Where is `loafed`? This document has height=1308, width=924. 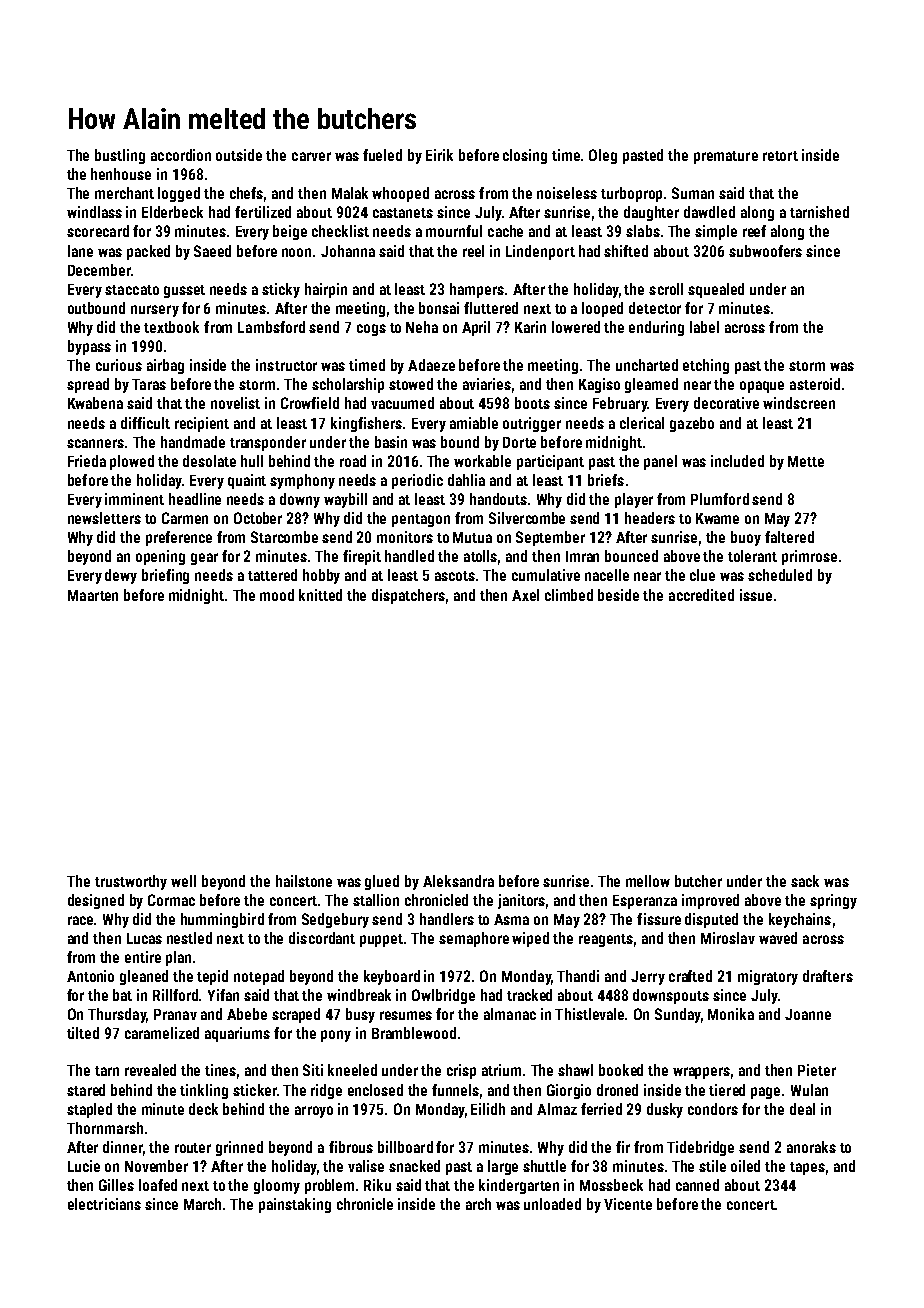 loafed is located at coordinates (158, 1185).
